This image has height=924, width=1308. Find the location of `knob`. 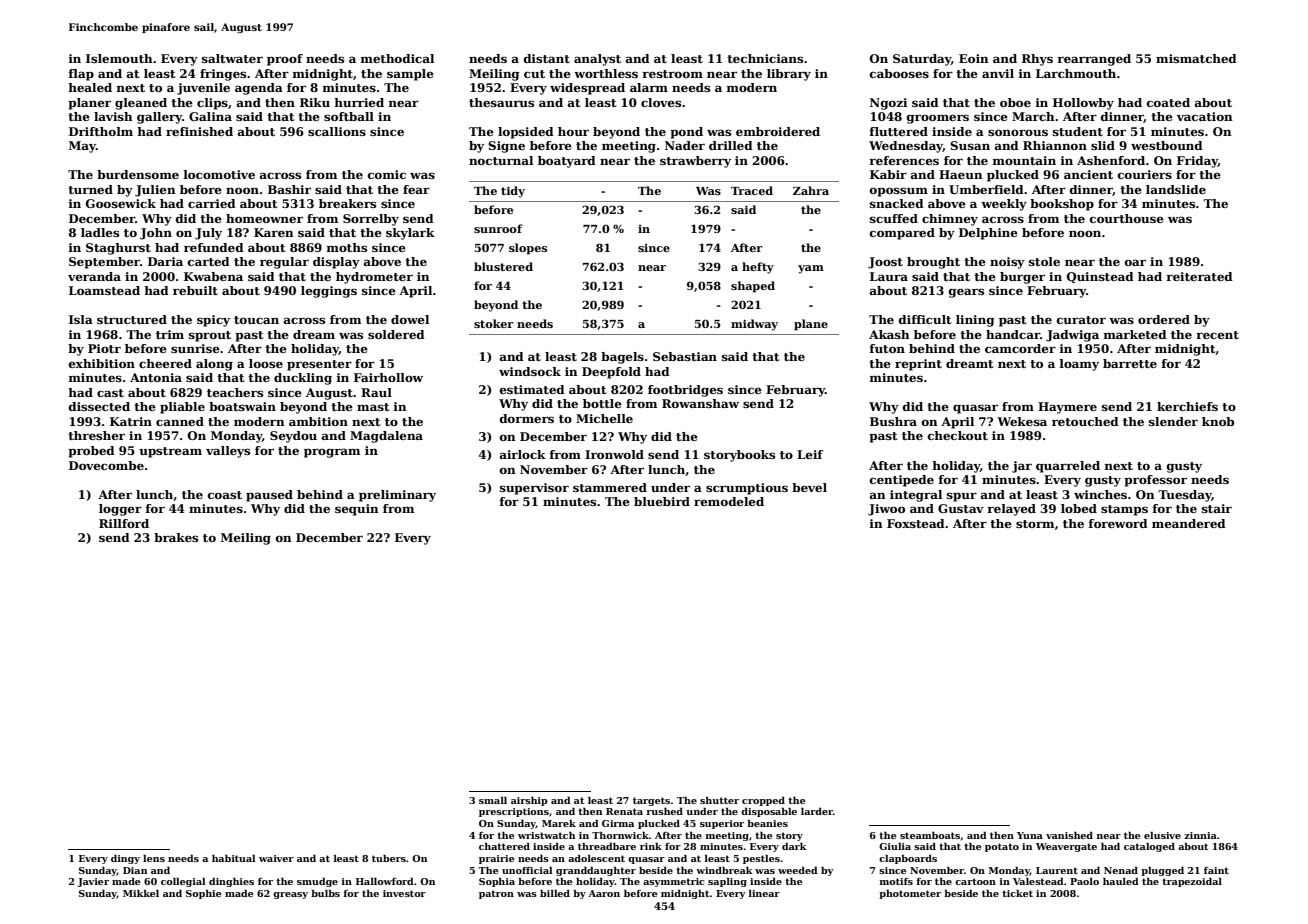

knob is located at coordinates (1218, 421).
